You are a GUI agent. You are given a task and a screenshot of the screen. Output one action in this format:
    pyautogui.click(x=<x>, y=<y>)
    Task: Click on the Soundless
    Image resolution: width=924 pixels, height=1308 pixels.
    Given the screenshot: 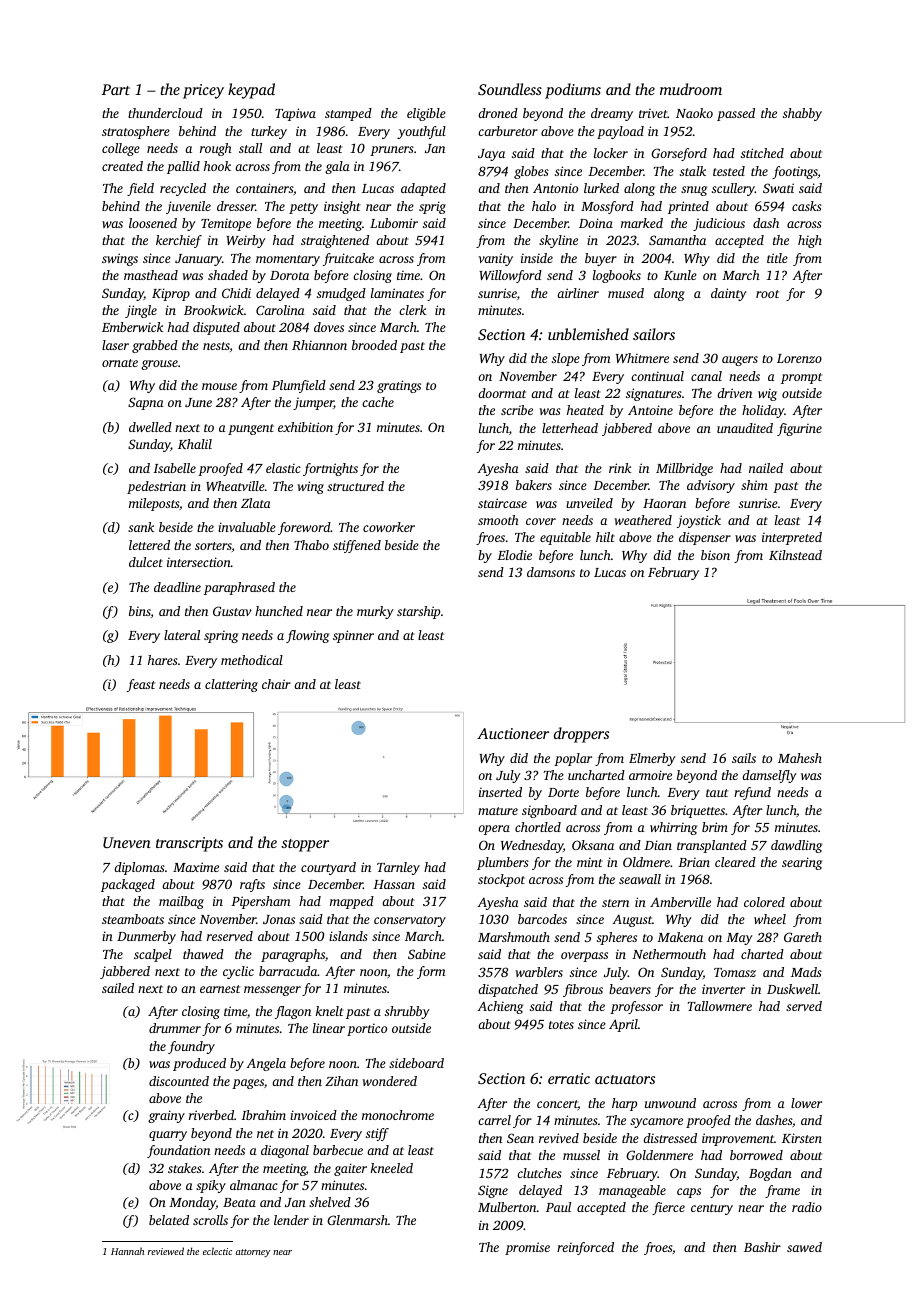 What is the action you would take?
    pyautogui.click(x=510, y=89)
